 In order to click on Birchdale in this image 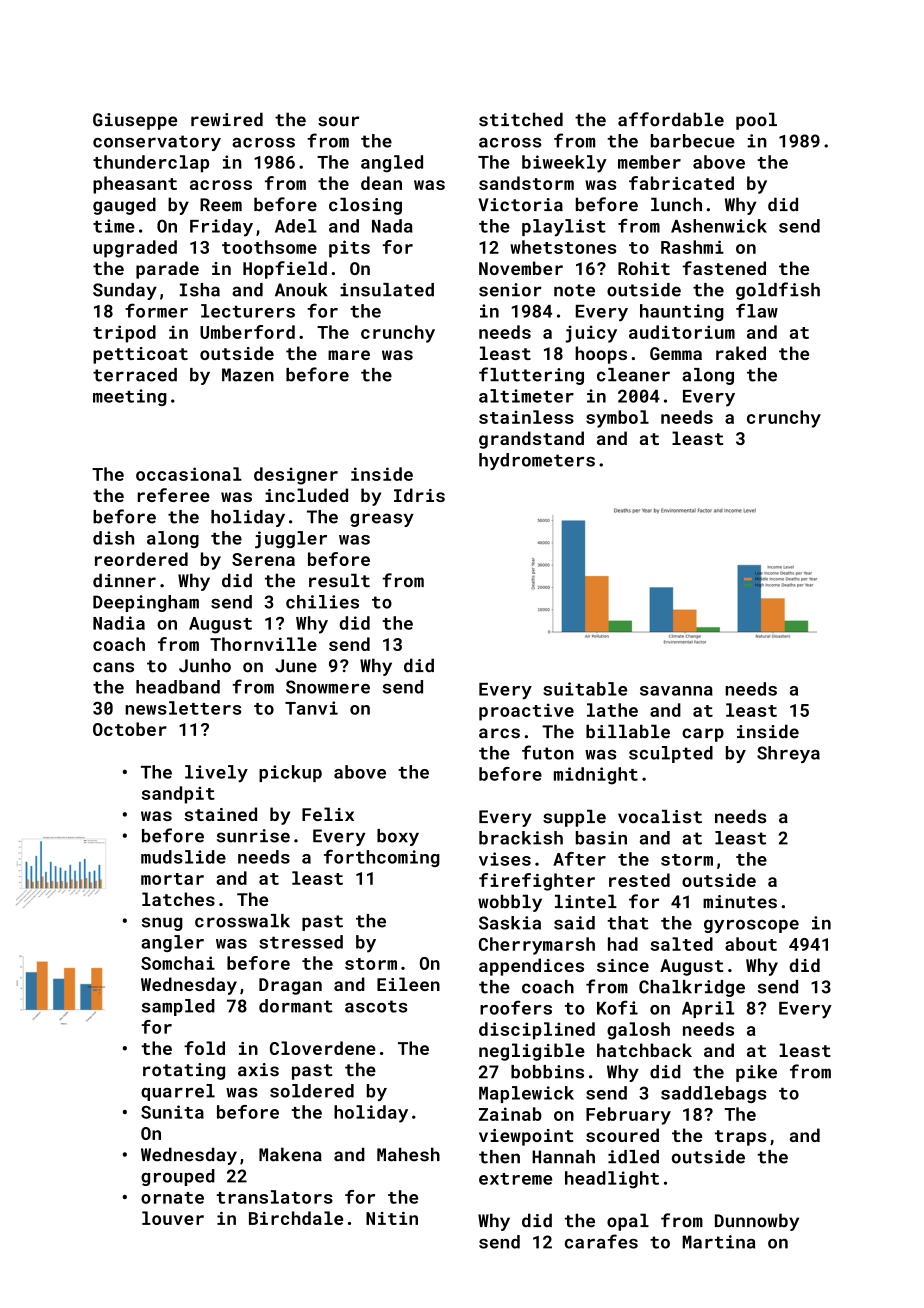, I will do `click(296, 1218)`.
